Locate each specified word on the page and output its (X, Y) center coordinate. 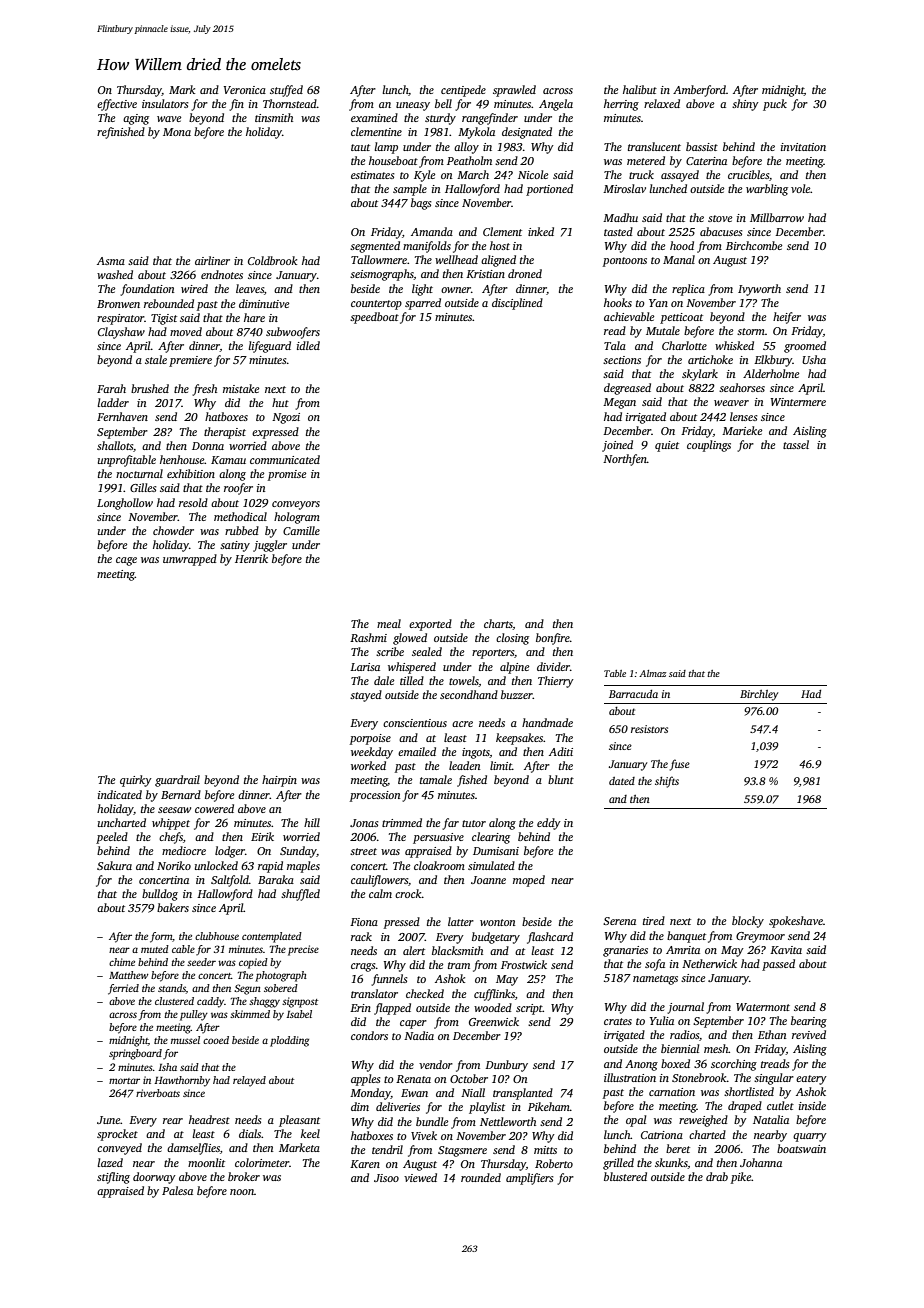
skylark (700, 375)
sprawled (514, 91)
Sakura (114, 865)
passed (778, 965)
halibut (640, 89)
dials (250, 1133)
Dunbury (506, 1066)
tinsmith (274, 117)
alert (414, 950)
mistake (241, 388)
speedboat (374, 318)
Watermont (763, 1007)
